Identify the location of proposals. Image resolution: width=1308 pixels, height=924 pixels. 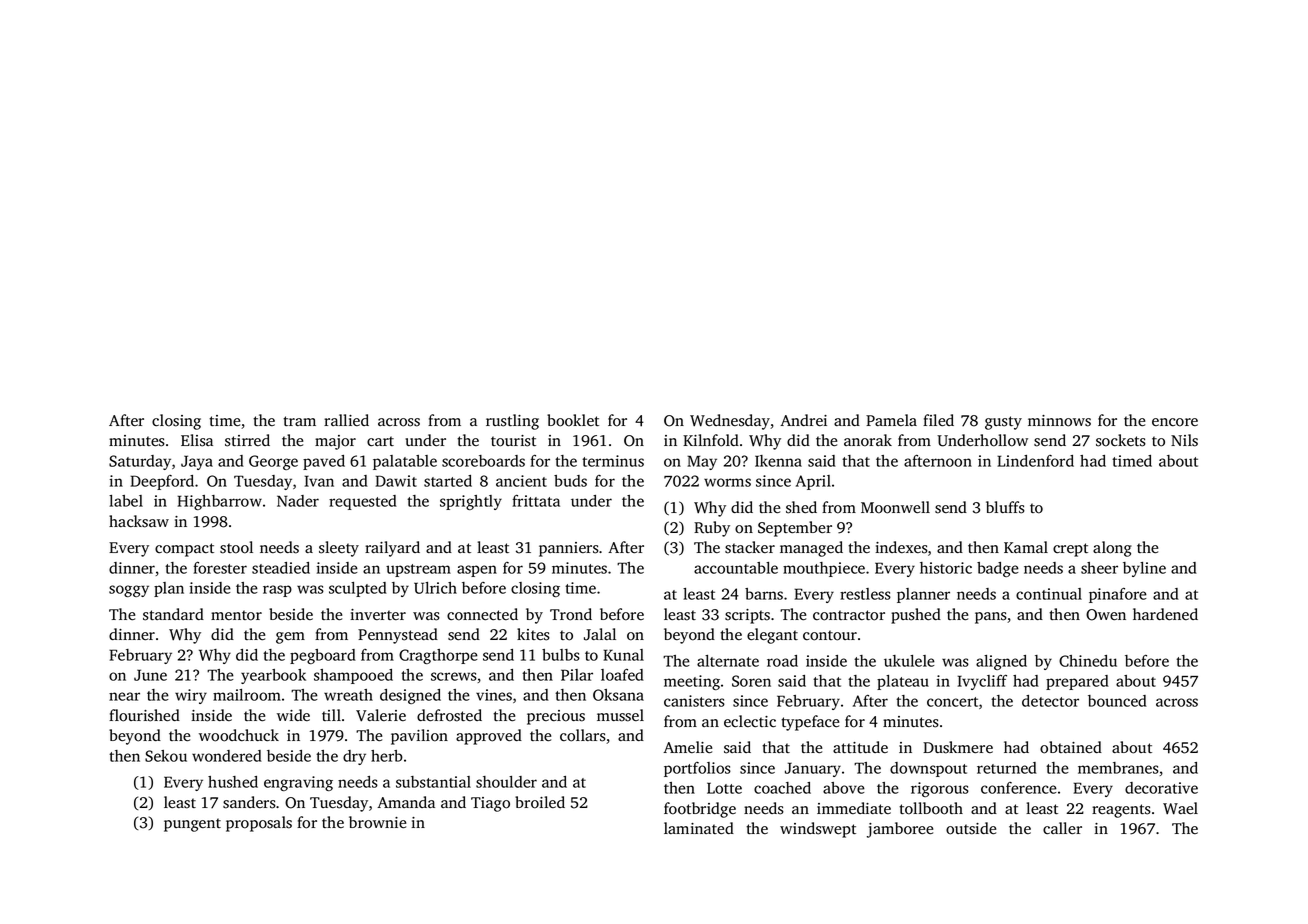
(259, 824).
